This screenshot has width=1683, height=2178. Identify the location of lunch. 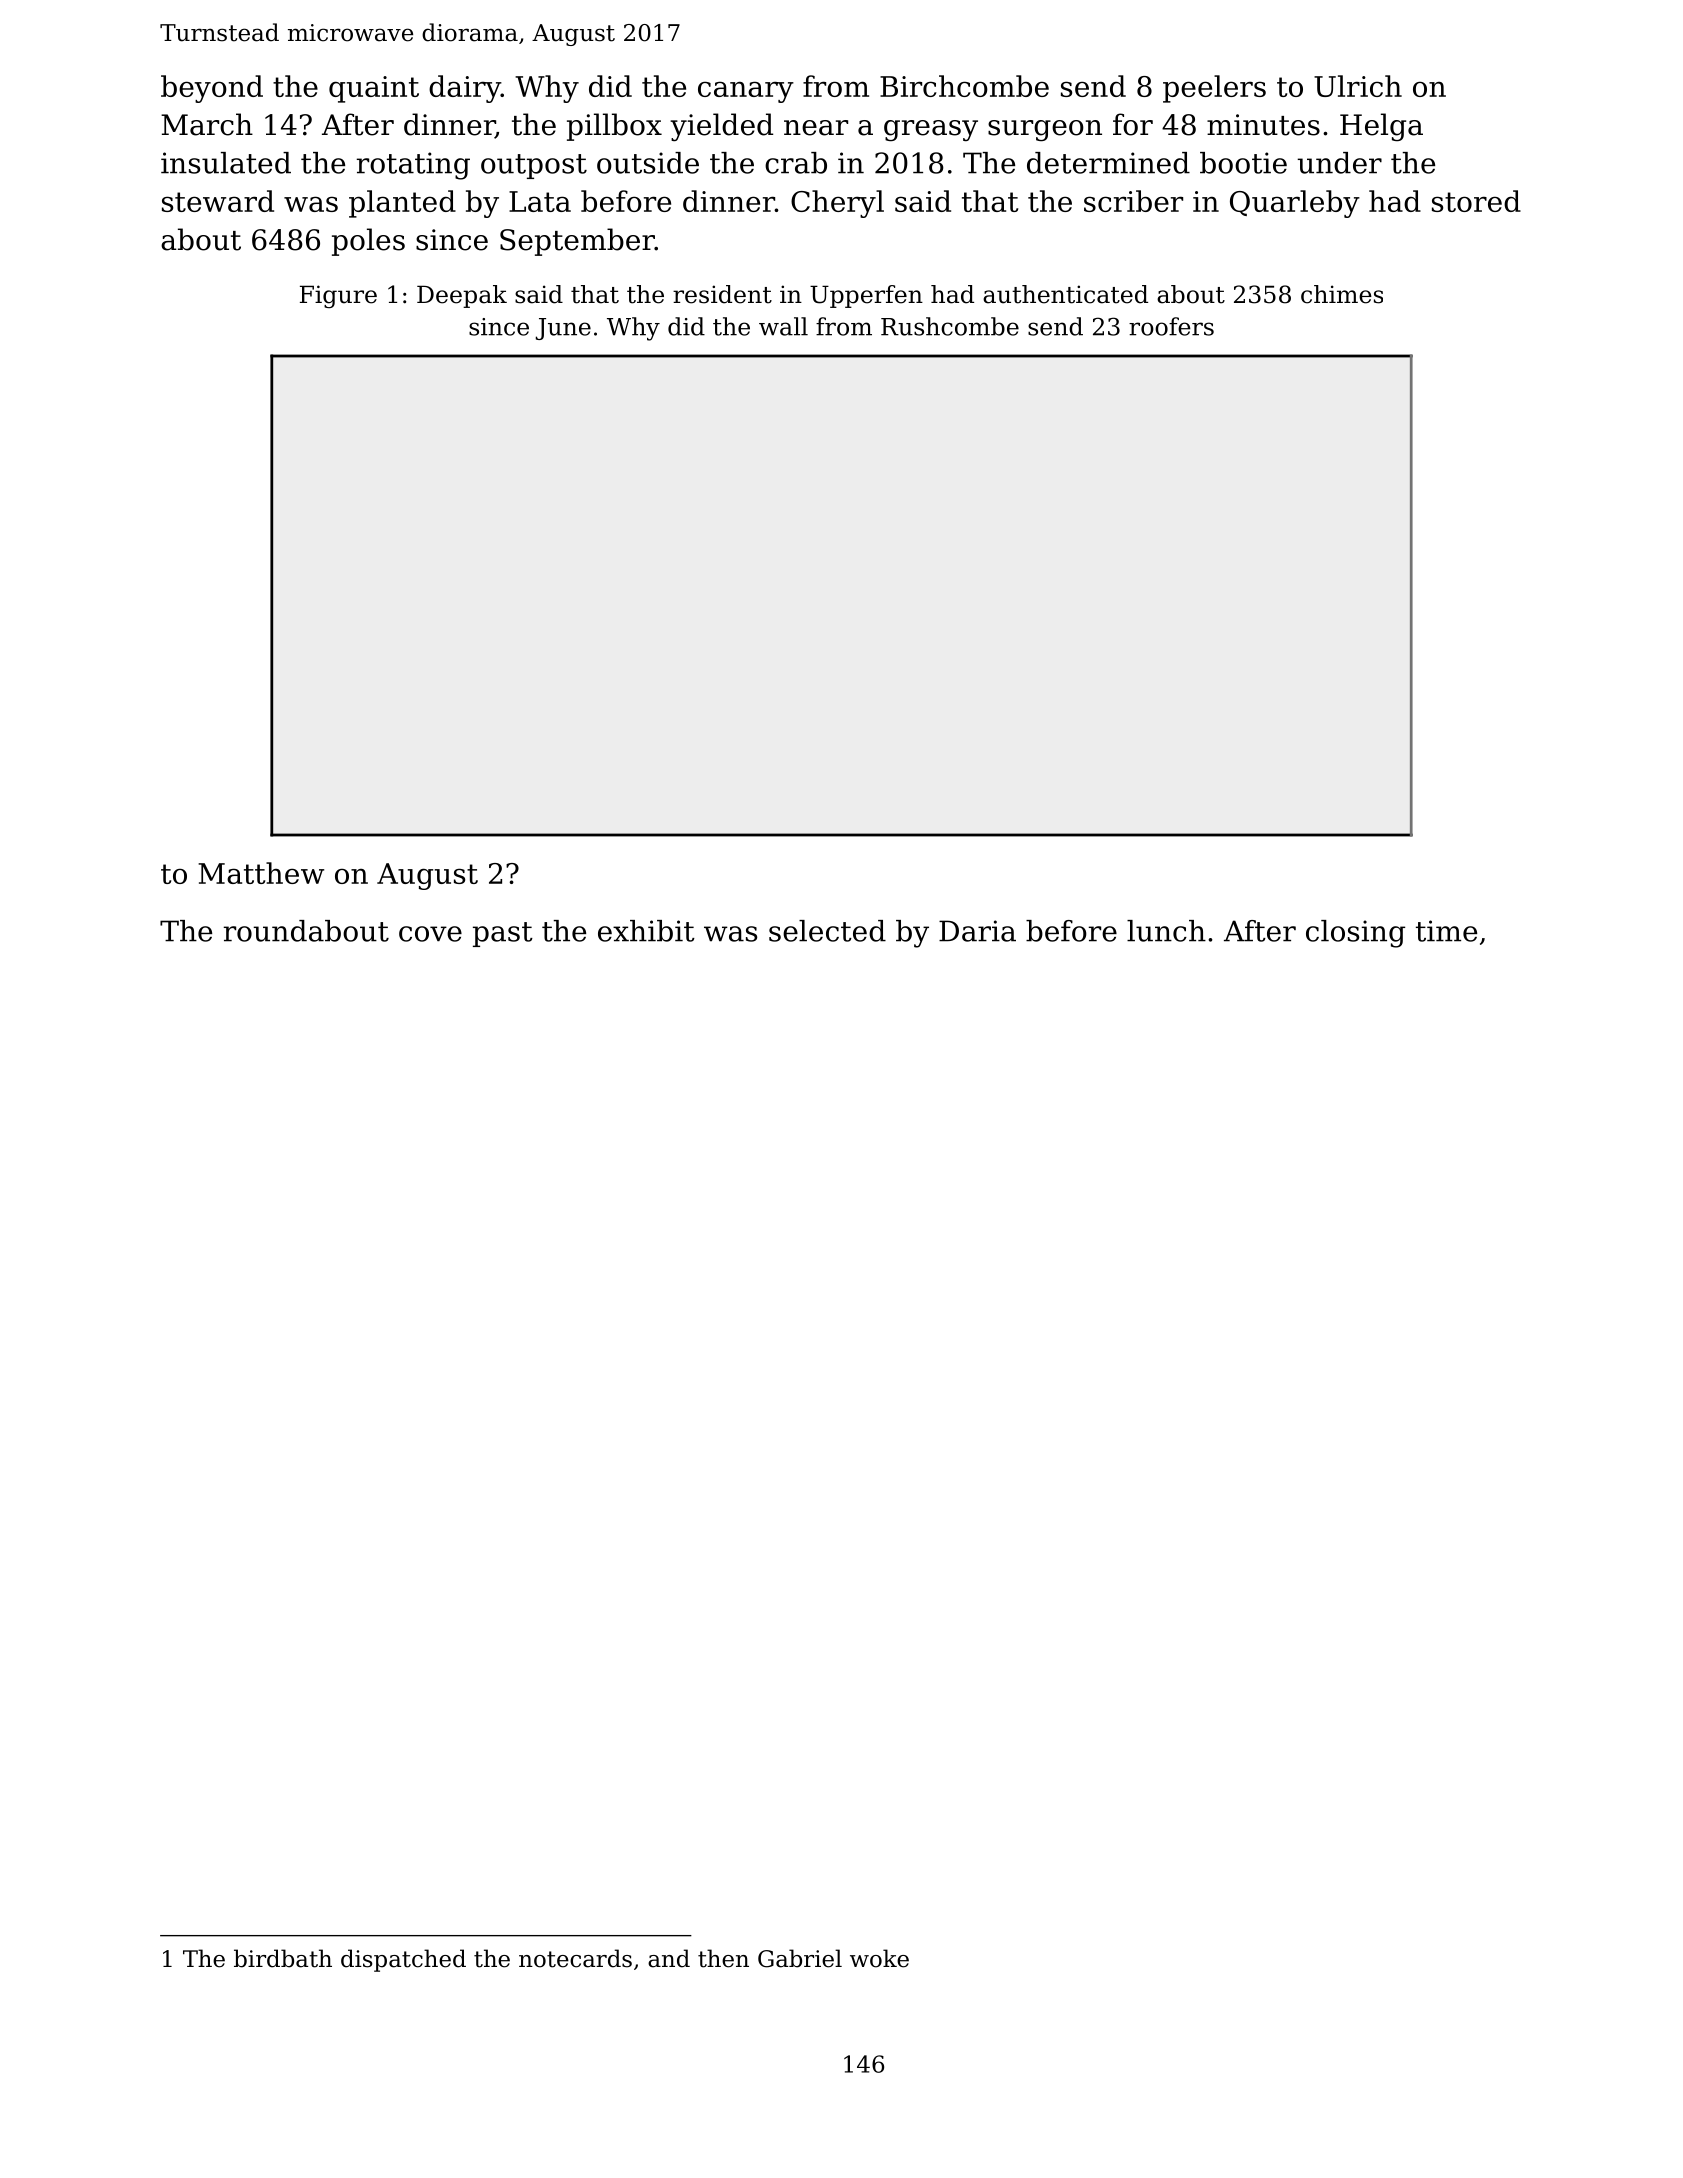
(1166, 931).
